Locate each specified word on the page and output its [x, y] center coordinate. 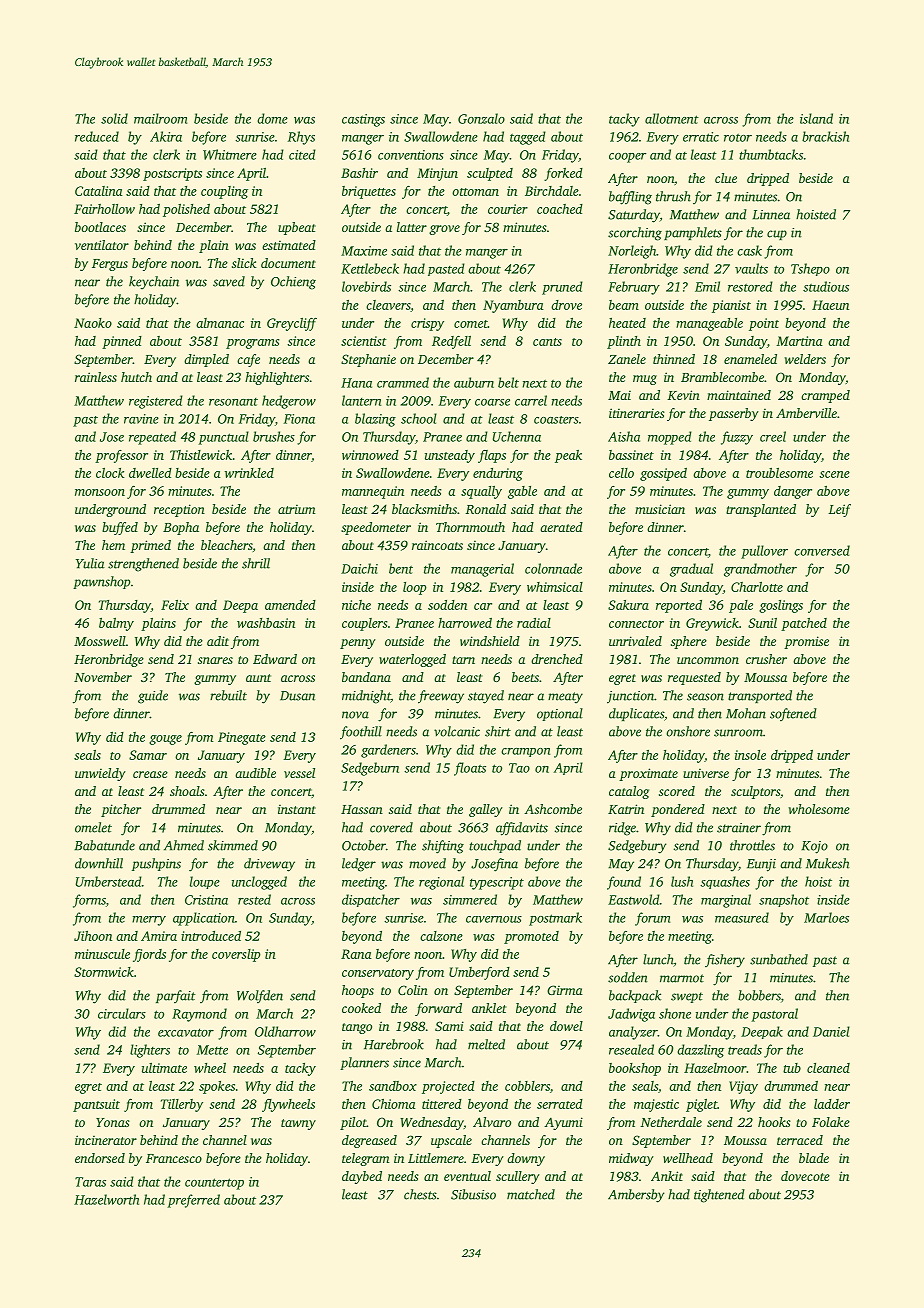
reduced [97, 136]
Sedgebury [637, 847]
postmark [555, 919]
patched [804, 624]
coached [560, 209]
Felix [175, 605]
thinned [674, 359]
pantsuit [96, 1105]
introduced [211, 936]
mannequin [373, 492]
